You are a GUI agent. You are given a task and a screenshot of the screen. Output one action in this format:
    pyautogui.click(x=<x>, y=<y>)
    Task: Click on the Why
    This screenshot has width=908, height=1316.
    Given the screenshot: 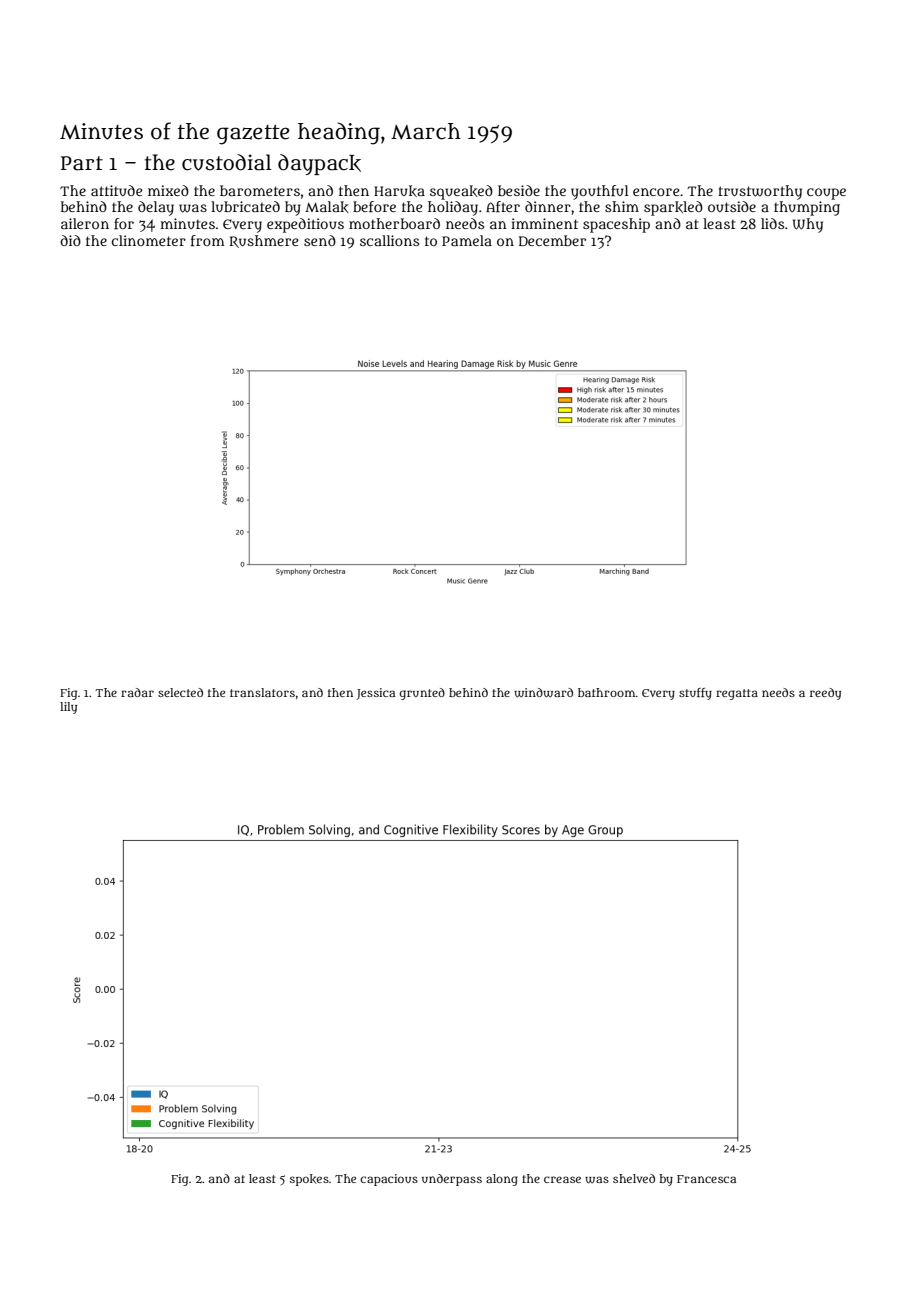 What is the action you would take?
    pyautogui.click(x=808, y=225)
